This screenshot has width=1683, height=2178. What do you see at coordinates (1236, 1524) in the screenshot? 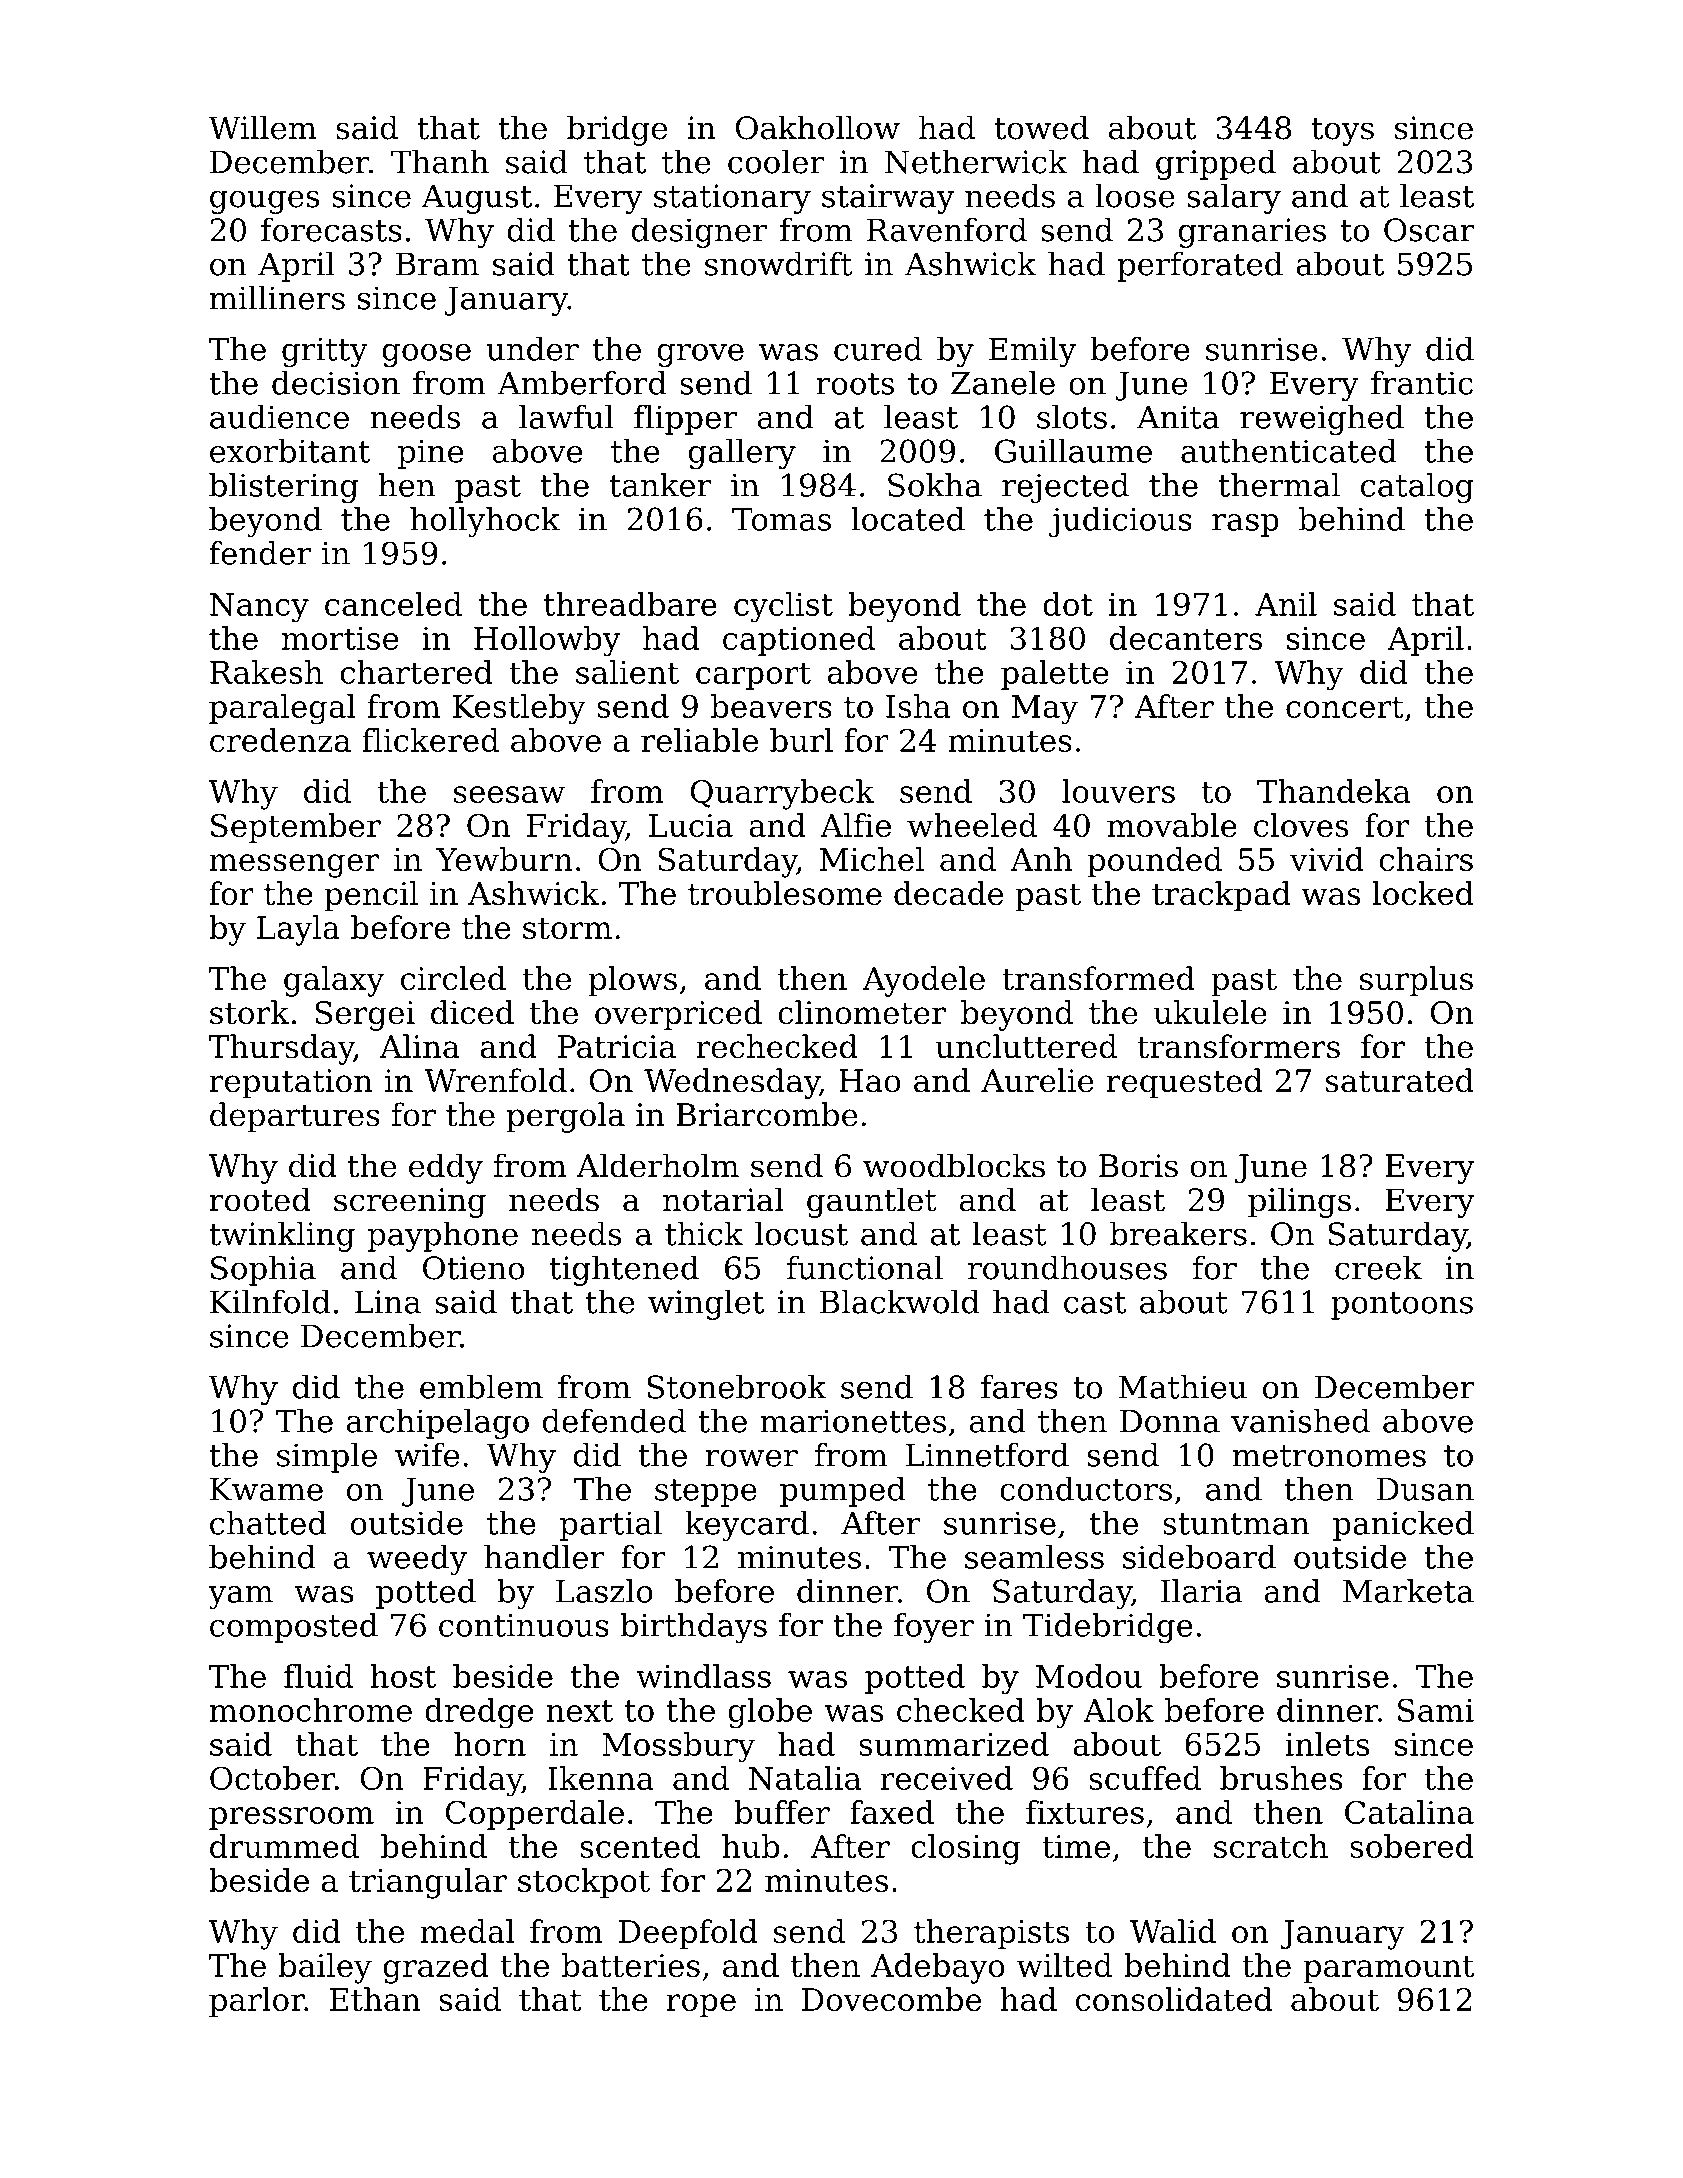
I see `stuntman` at bounding box center [1236, 1524].
